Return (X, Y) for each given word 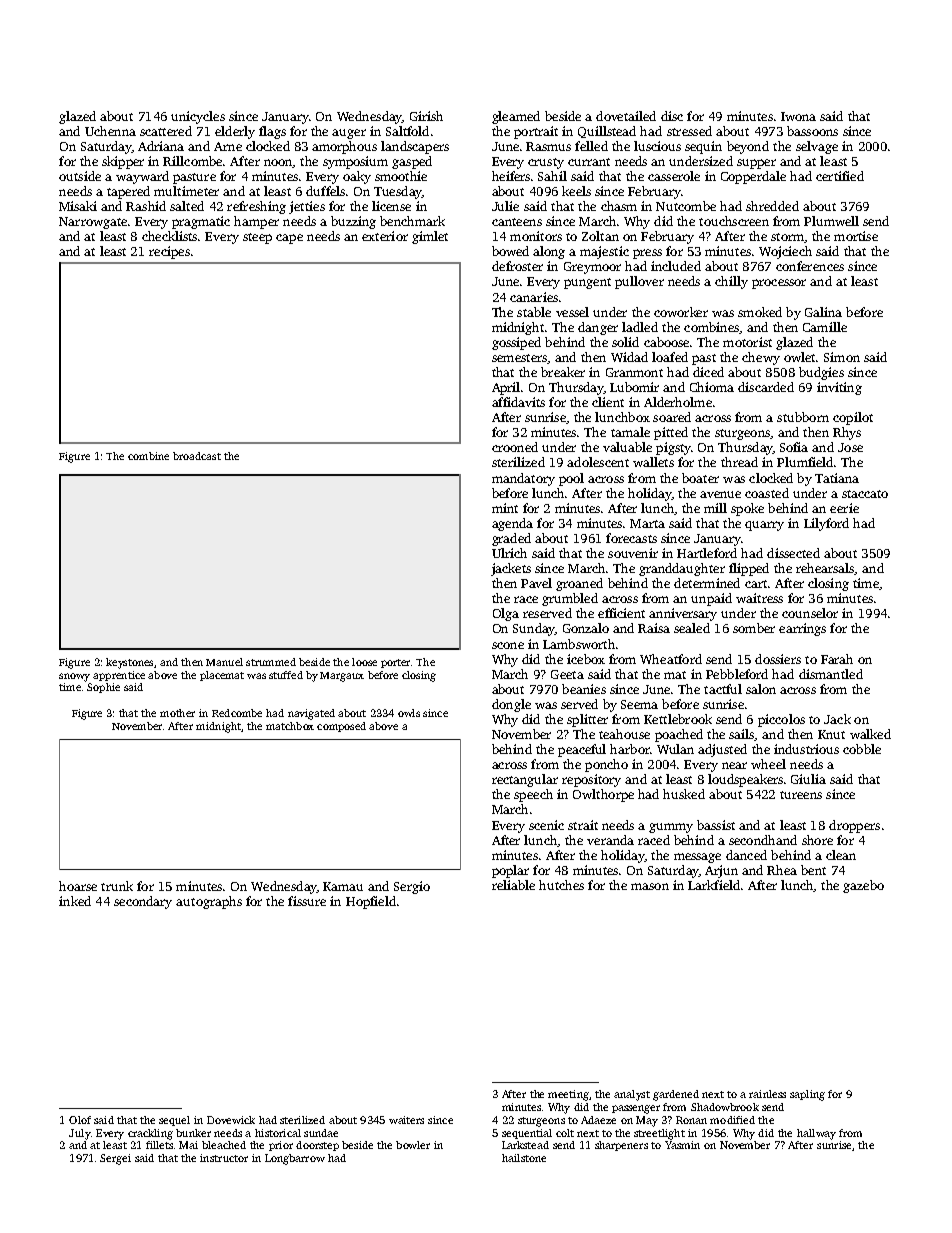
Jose (850, 447)
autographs (209, 902)
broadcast (197, 456)
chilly (731, 282)
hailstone (524, 1158)
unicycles (198, 117)
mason (650, 886)
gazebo (863, 886)
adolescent (598, 462)
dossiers (778, 659)
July (79, 1134)
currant (589, 162)
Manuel (224, 662)
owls (409, 713)
